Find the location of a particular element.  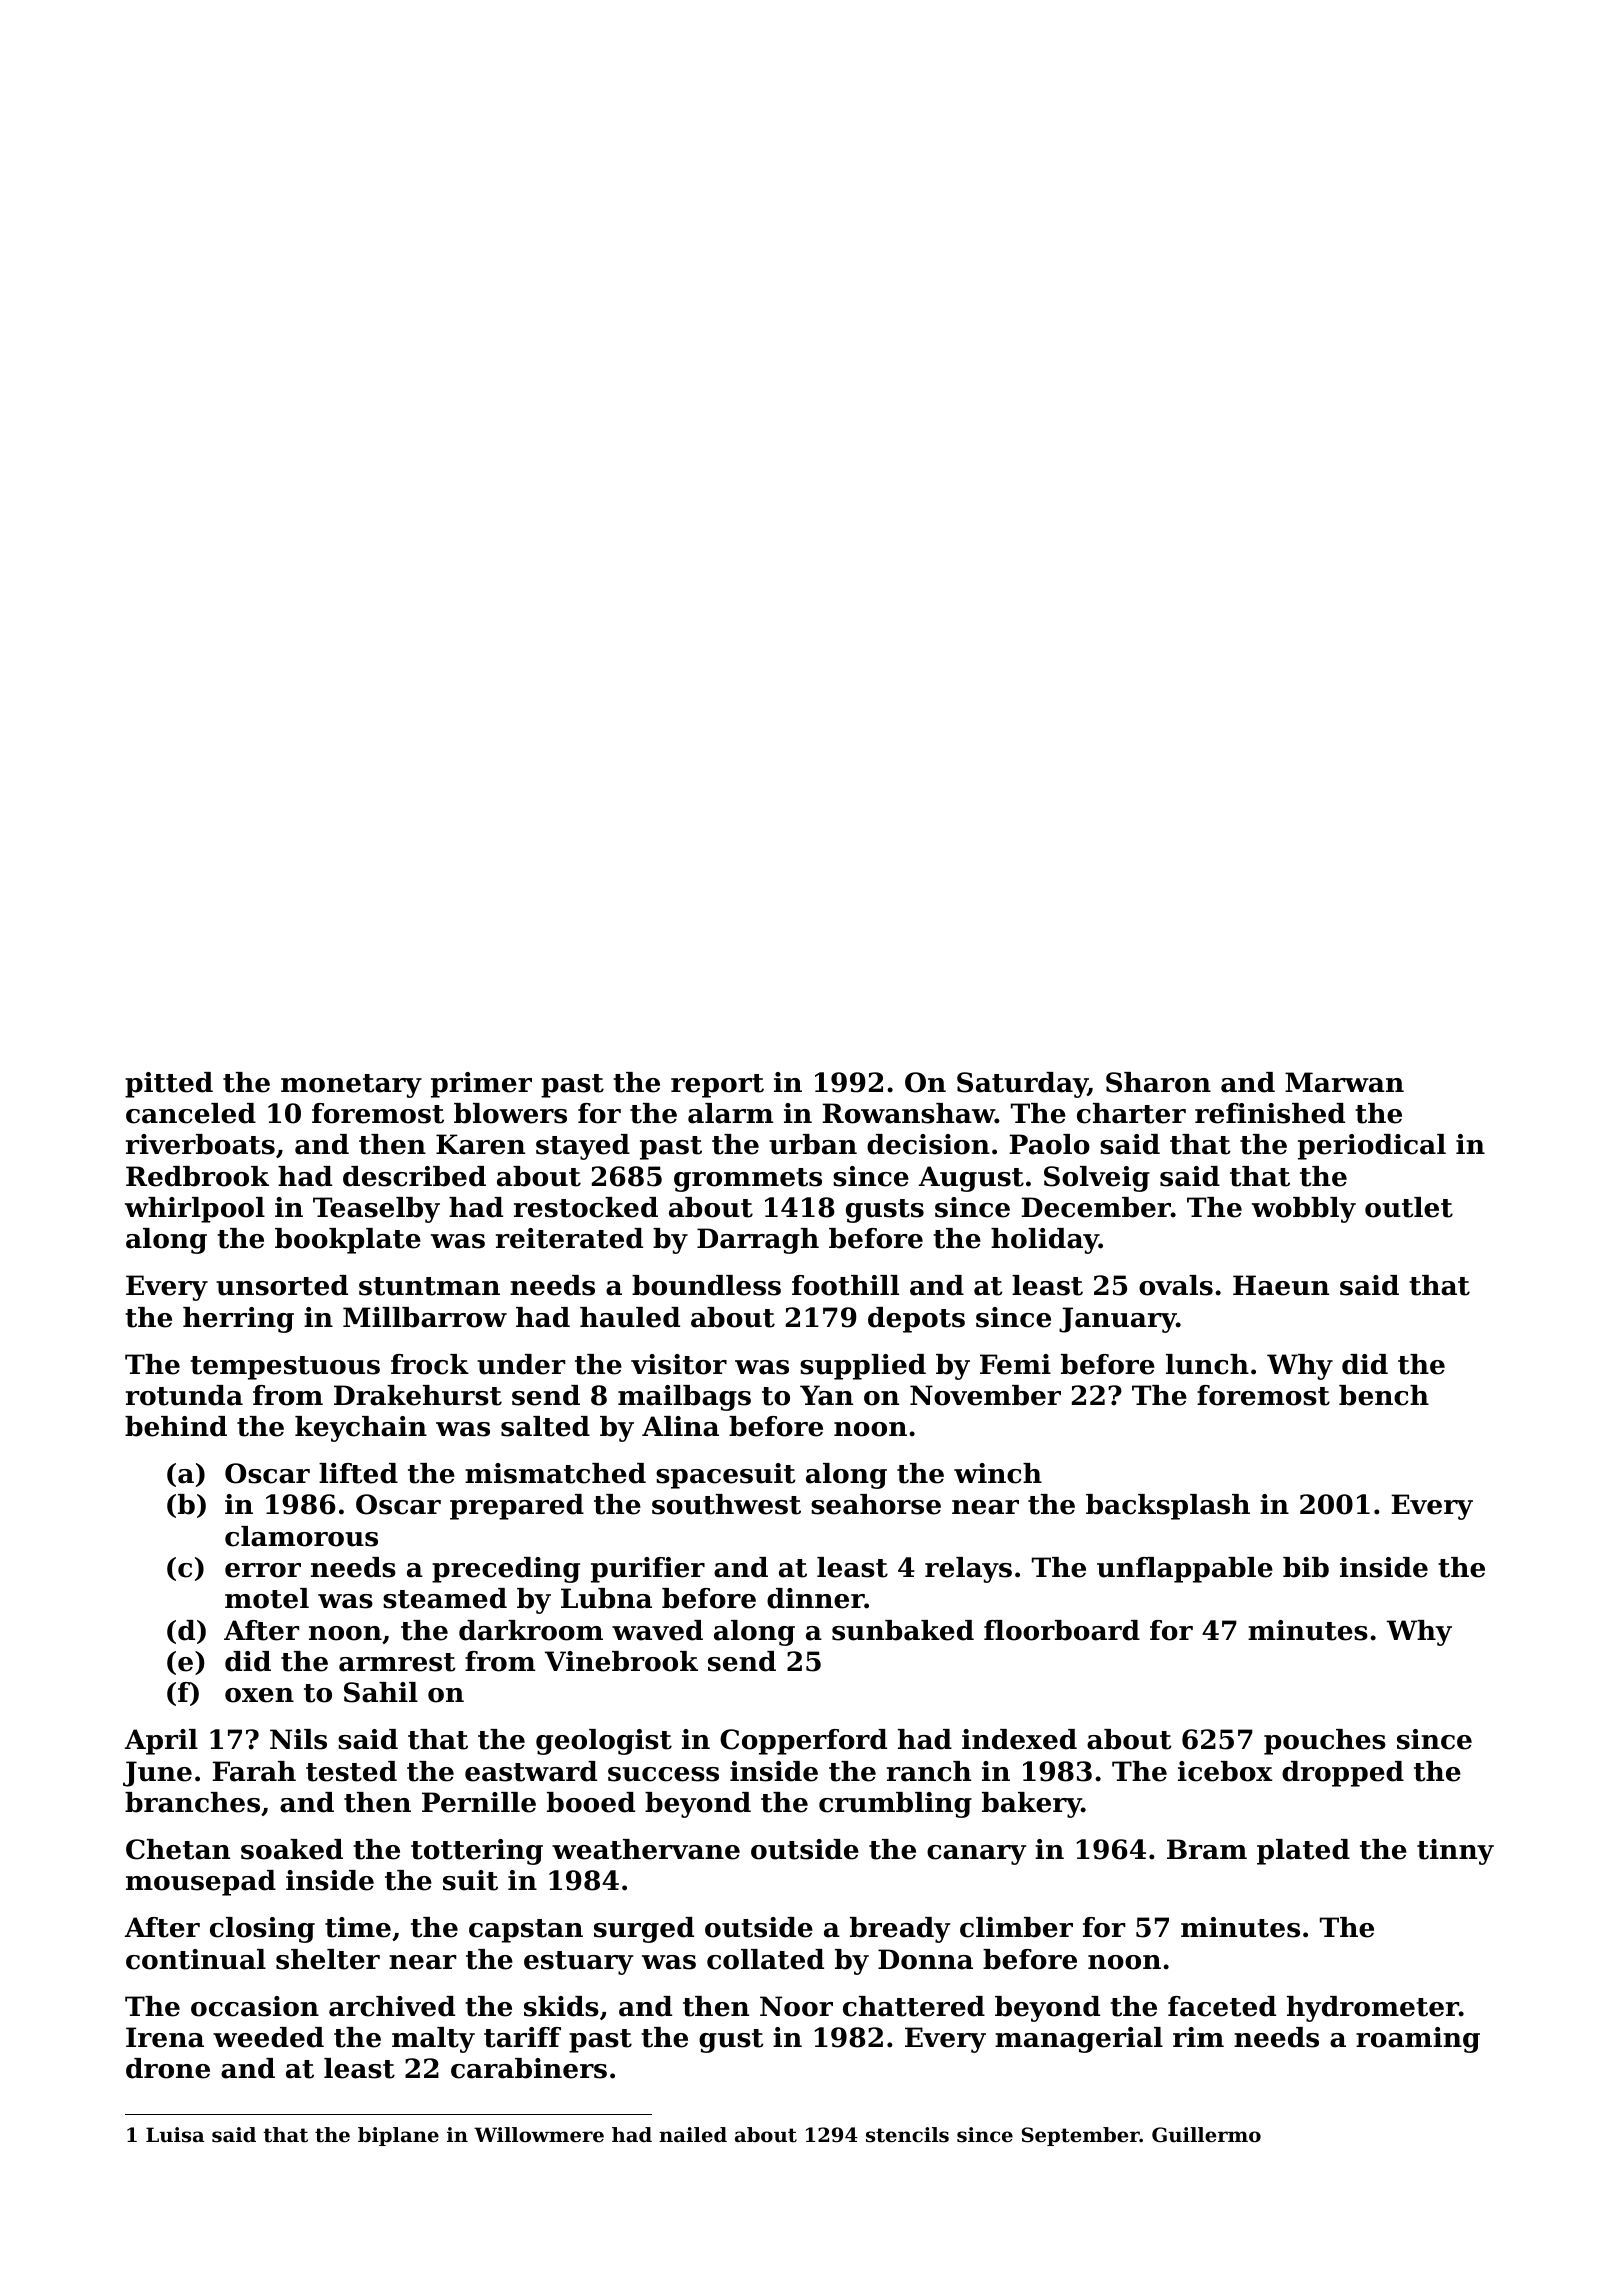

bench is located at coordinates (1384, 1395).
